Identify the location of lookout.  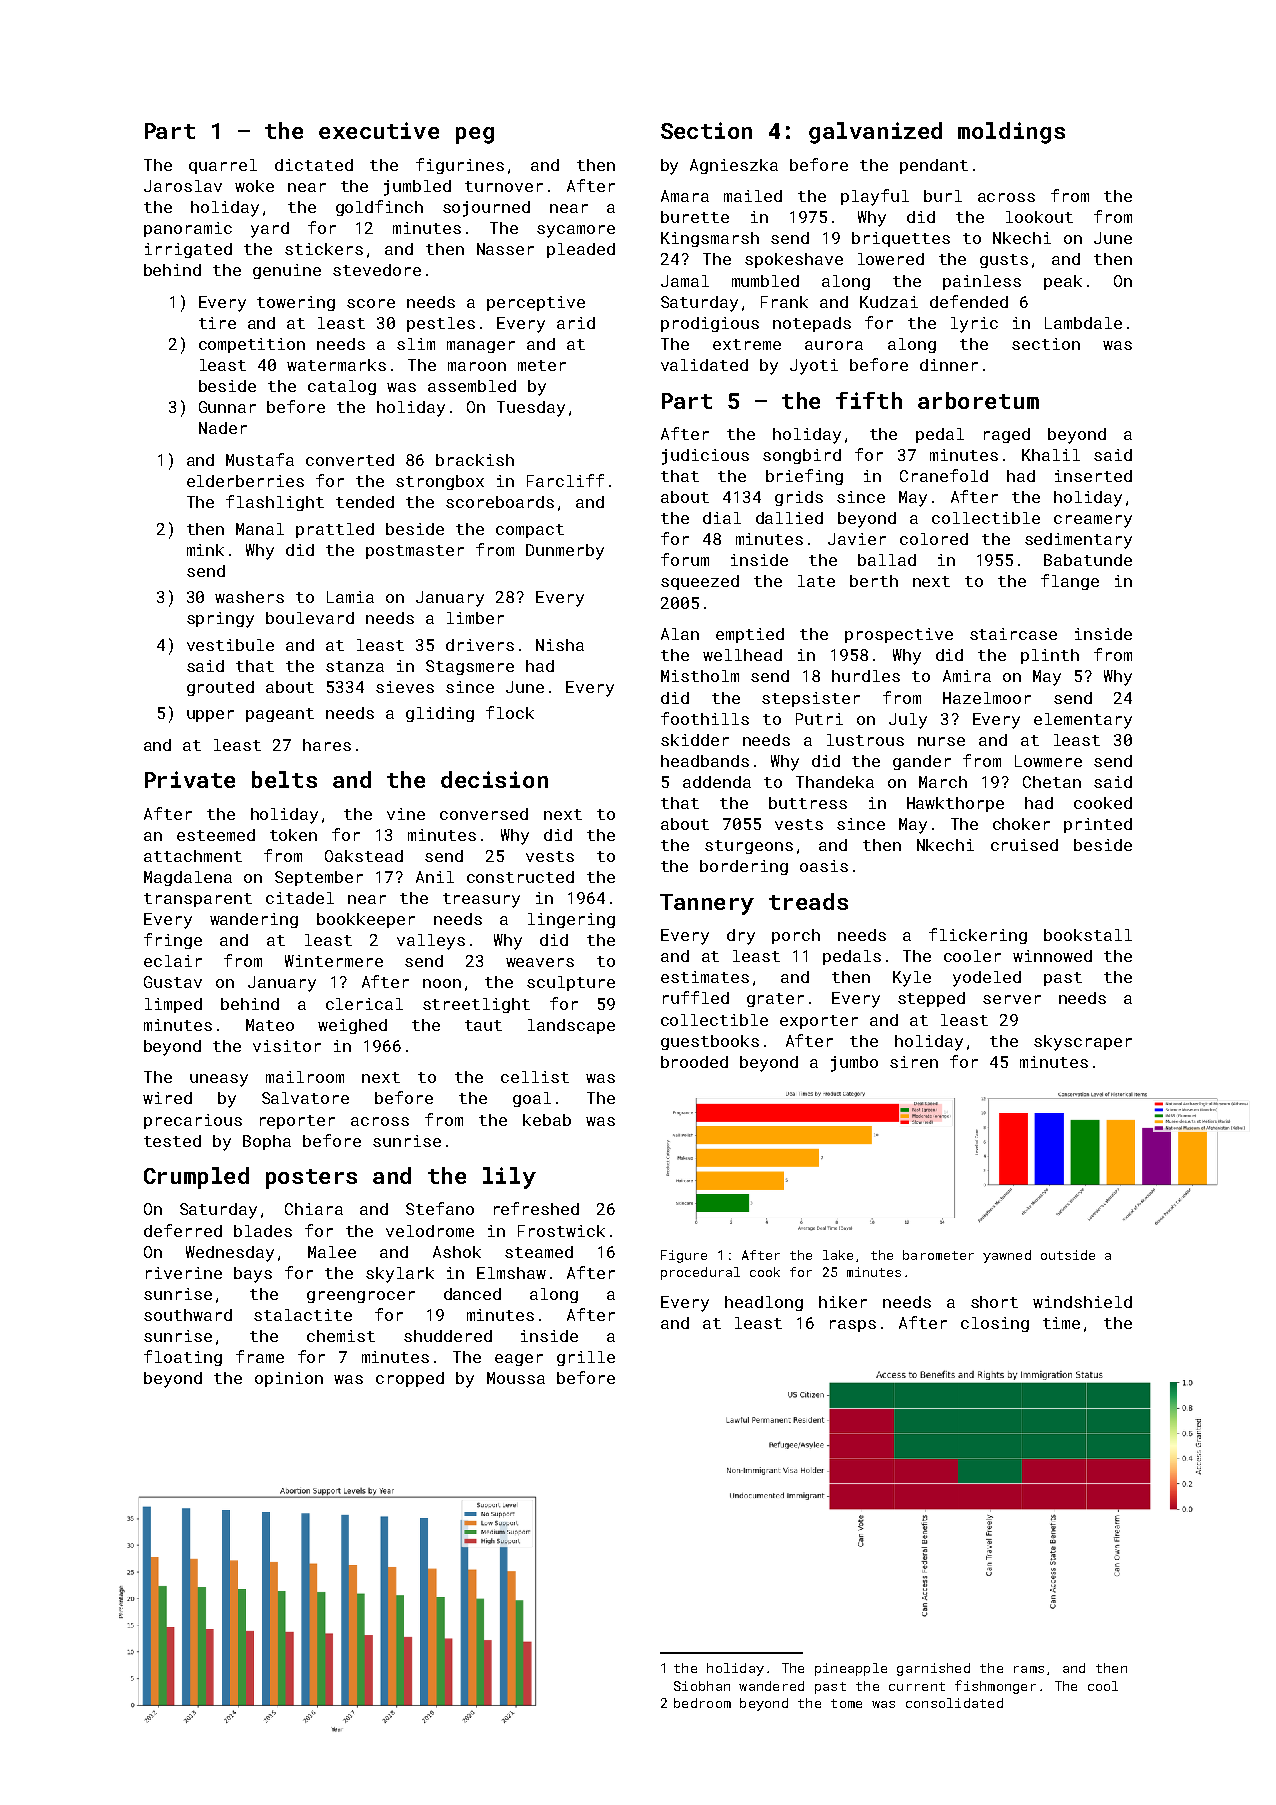
(1039, 217).
